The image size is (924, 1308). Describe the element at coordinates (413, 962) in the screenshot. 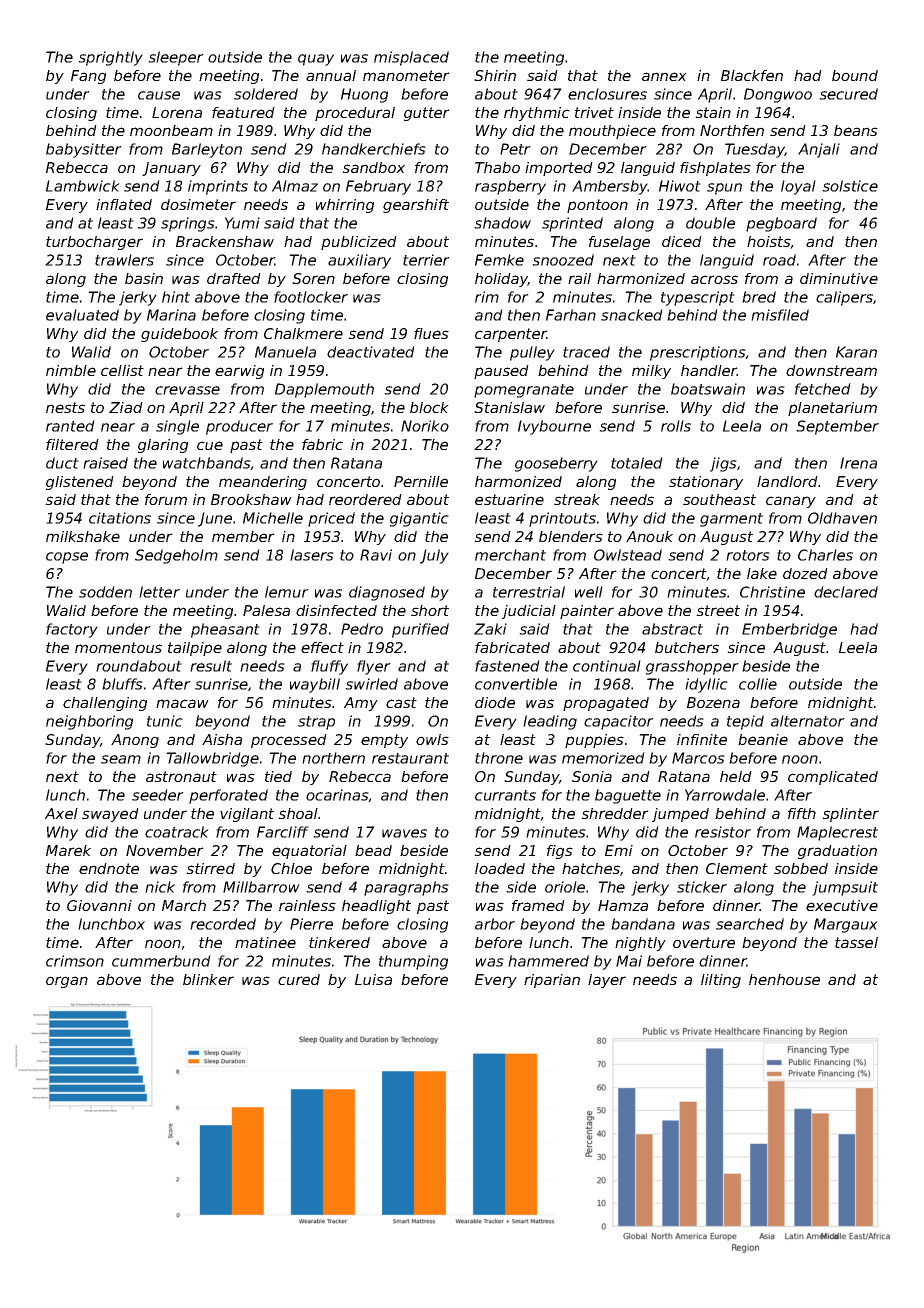

I see `thumping` at that location.
